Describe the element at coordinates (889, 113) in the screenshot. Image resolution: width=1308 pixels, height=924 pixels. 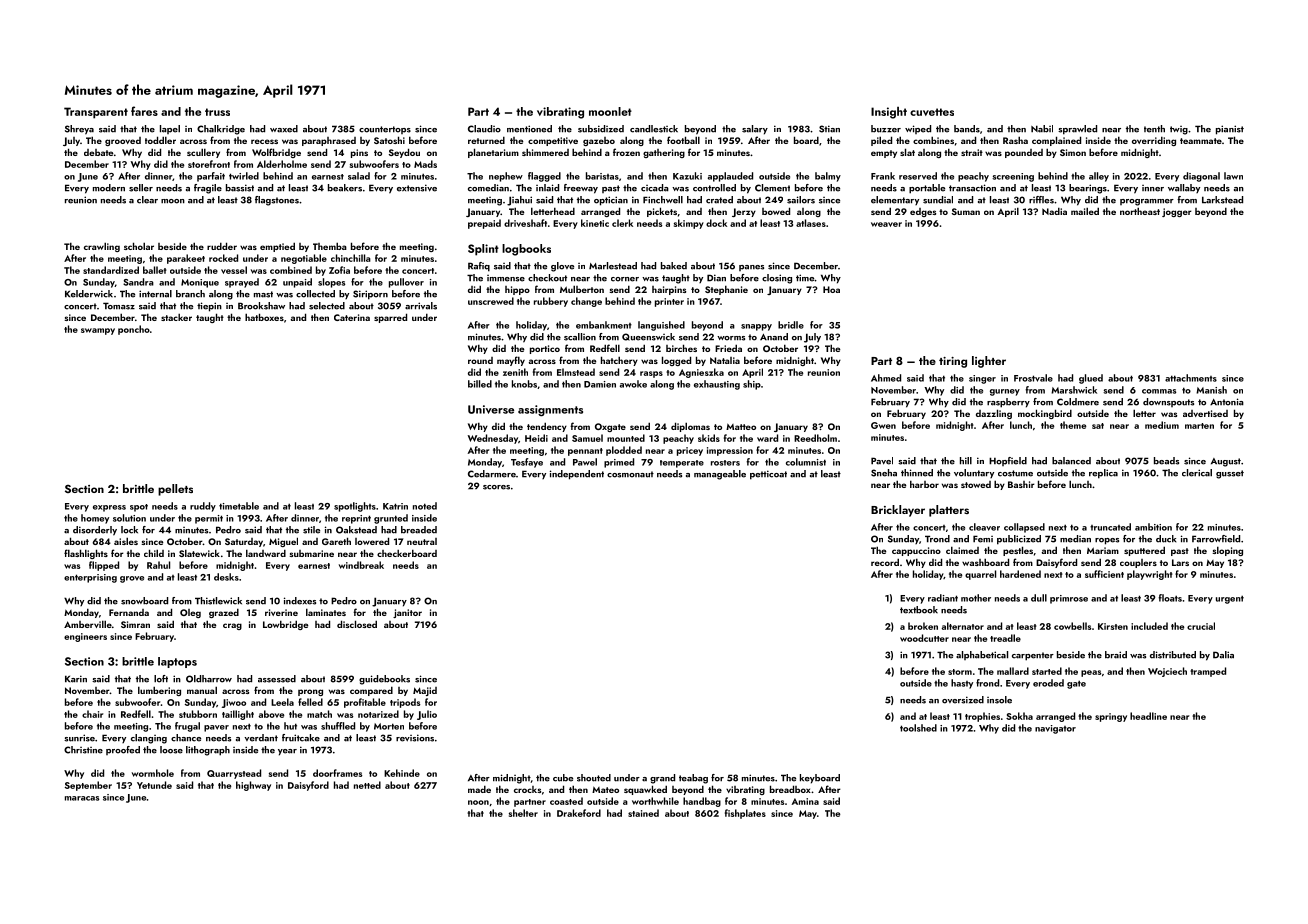
I see `Insight` at that location.
